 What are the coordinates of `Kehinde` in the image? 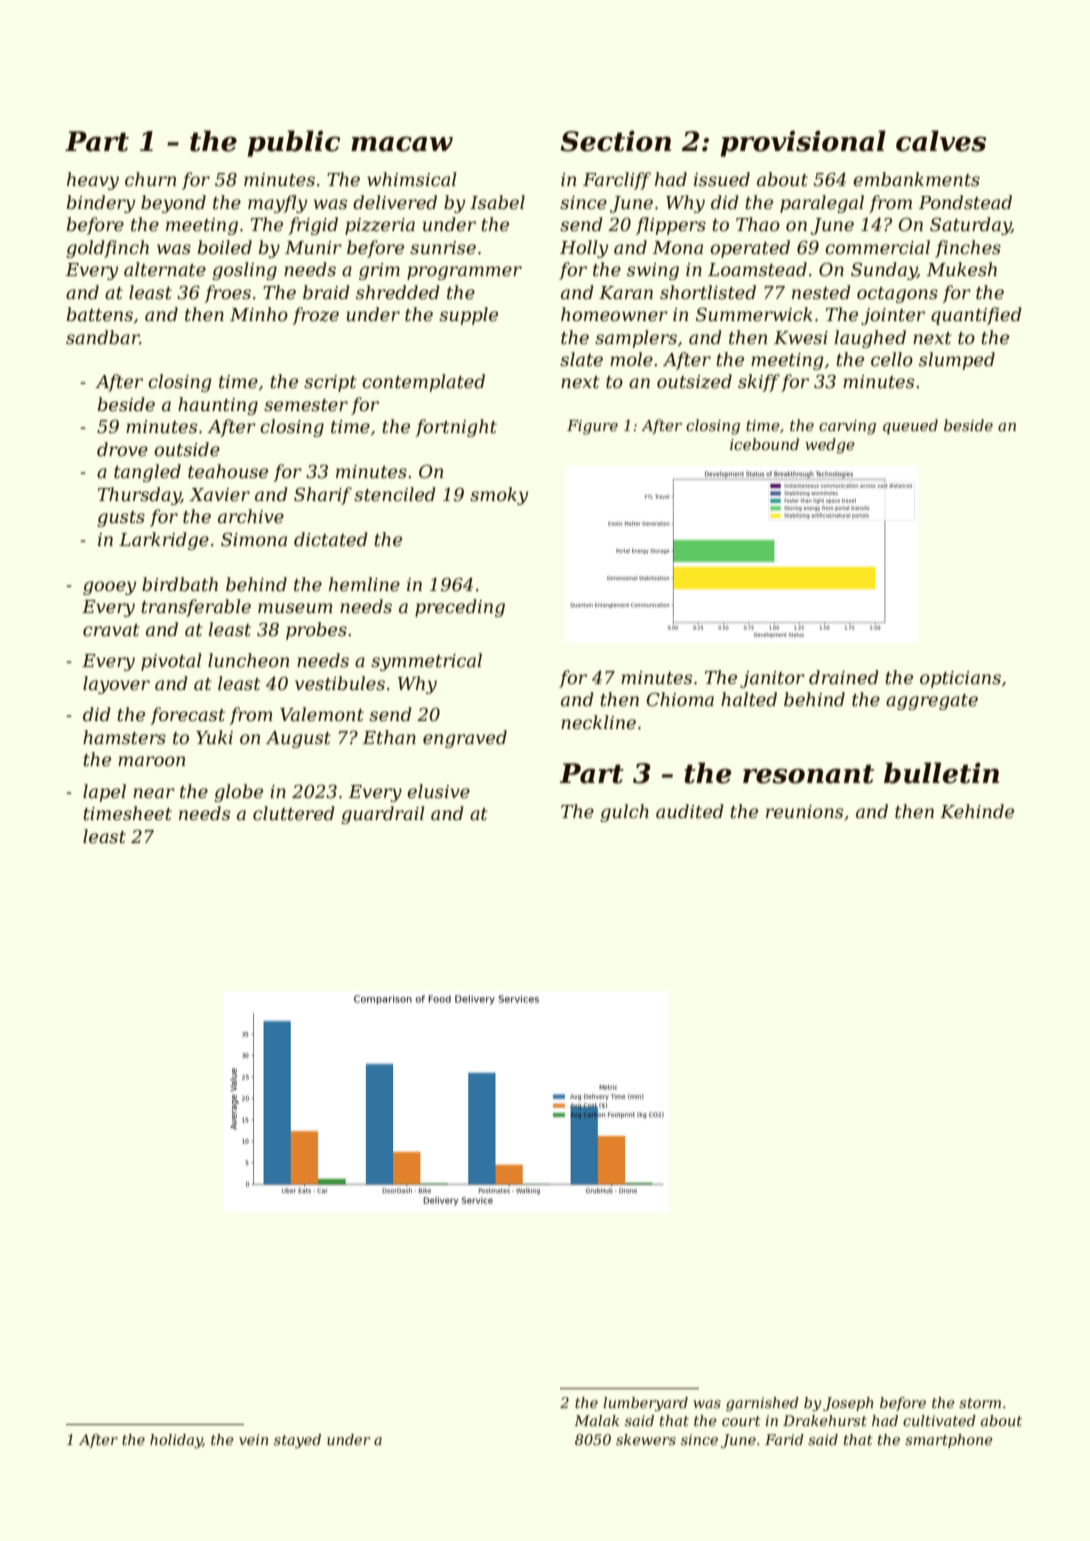 It's located at (977, 811).
